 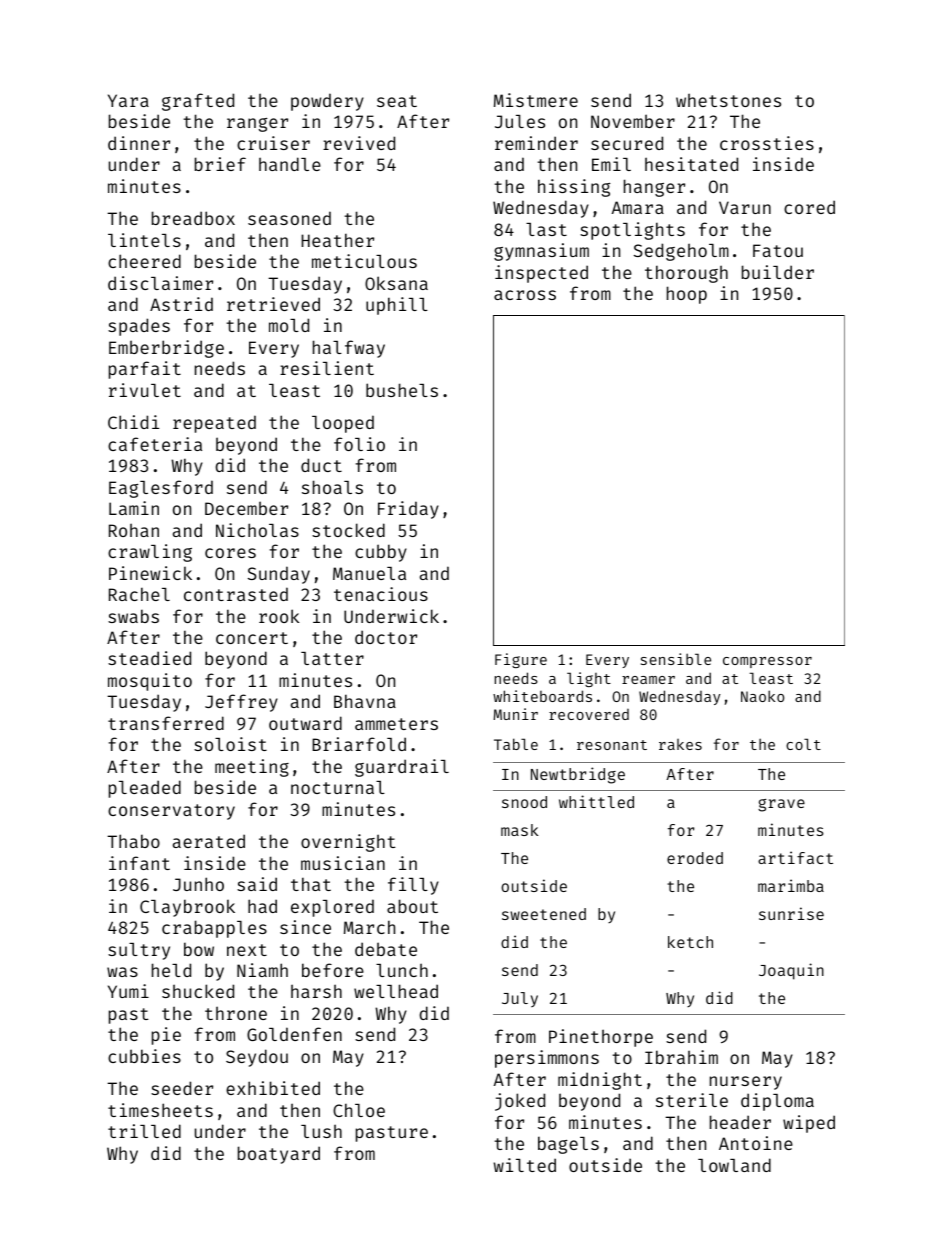 What do you see at coordinates (365, 701) in the screenshot?
I see `Bhavna` at bounding box center [365, 701].
